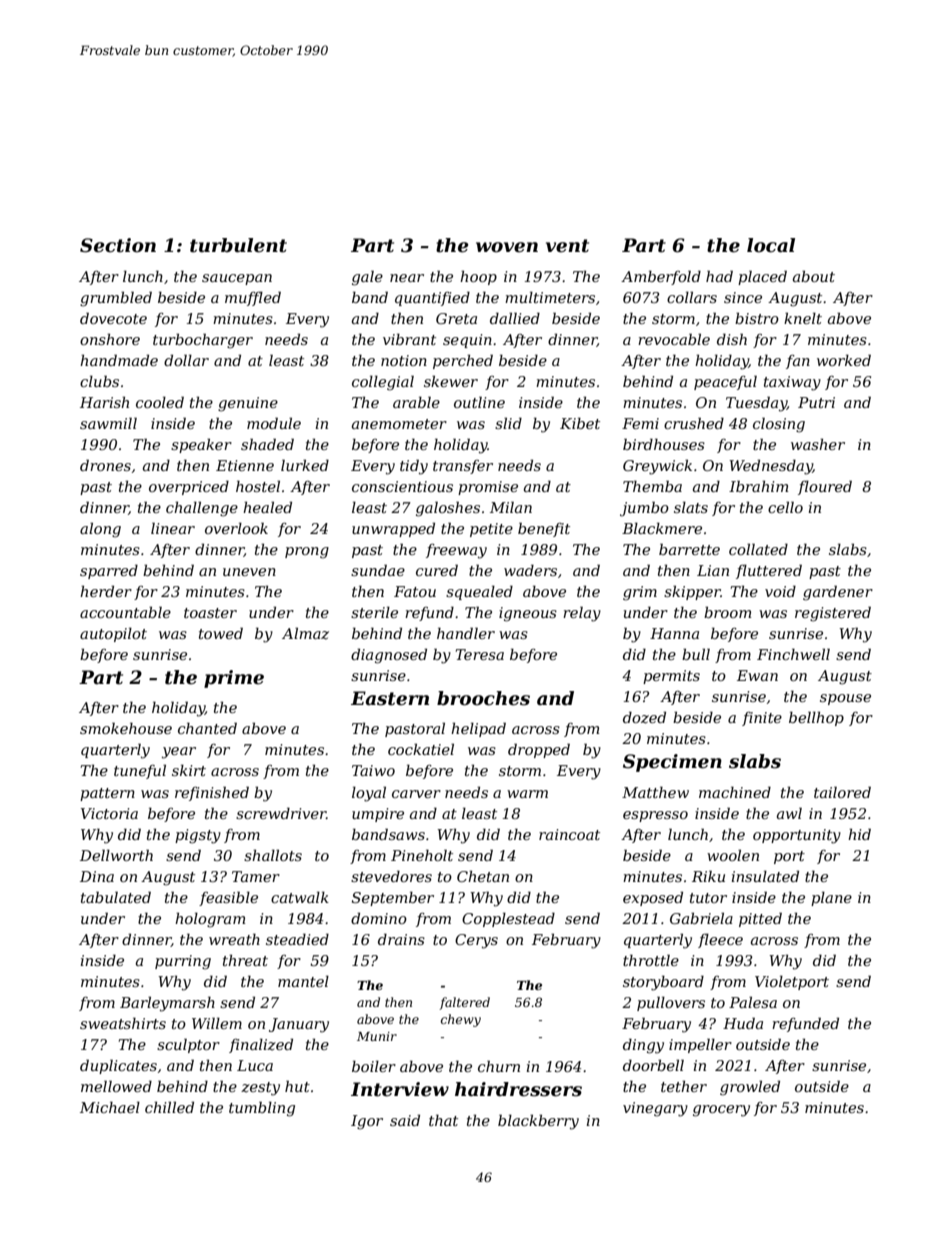 The image size is (952, 1233). What do you see at coordinates (116, 299) in the screenshot?
I see `grumbled` at bounding box center [116, 299].
